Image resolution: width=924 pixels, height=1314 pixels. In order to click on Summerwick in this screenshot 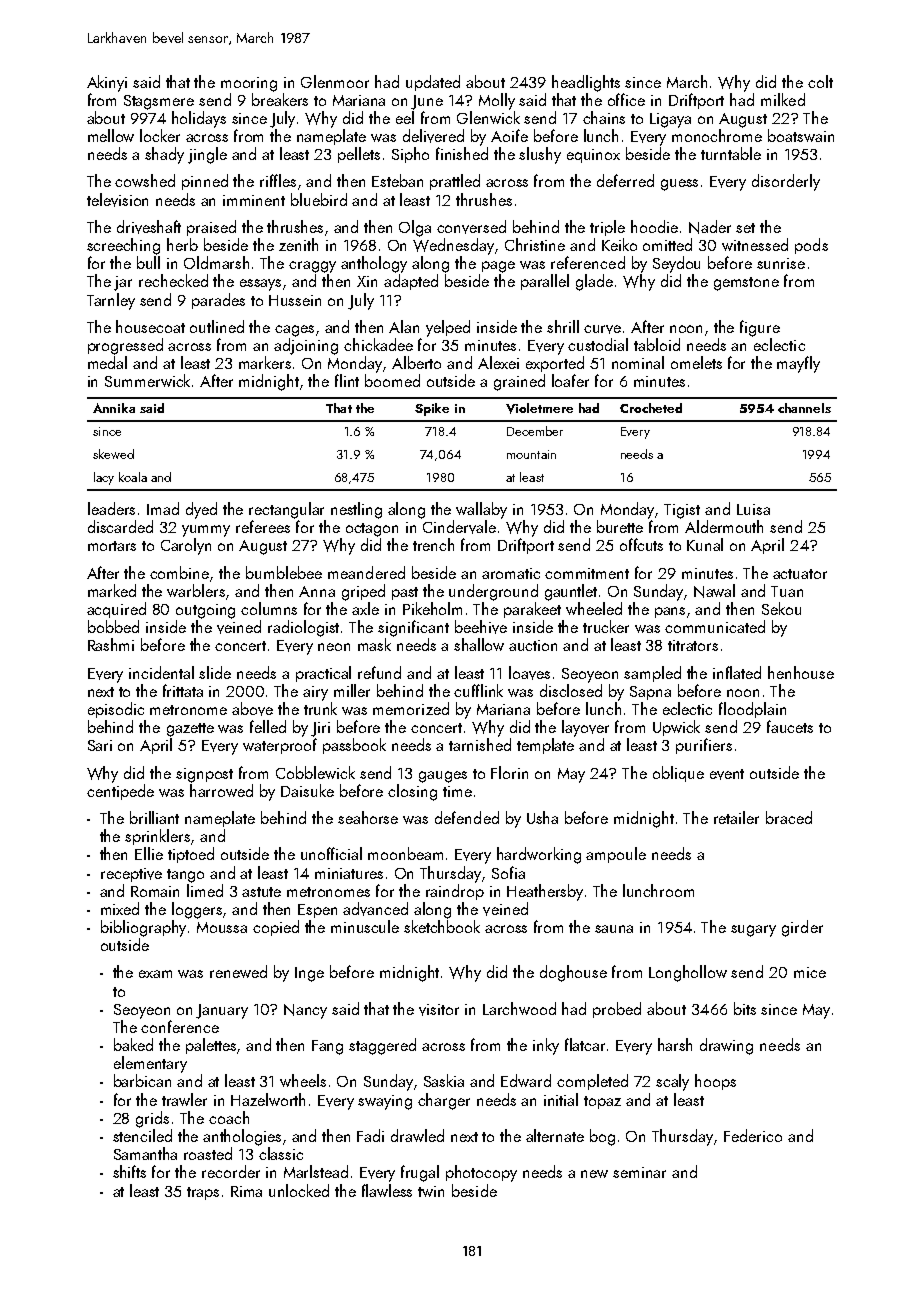, I will do `click(147, 380)`.
